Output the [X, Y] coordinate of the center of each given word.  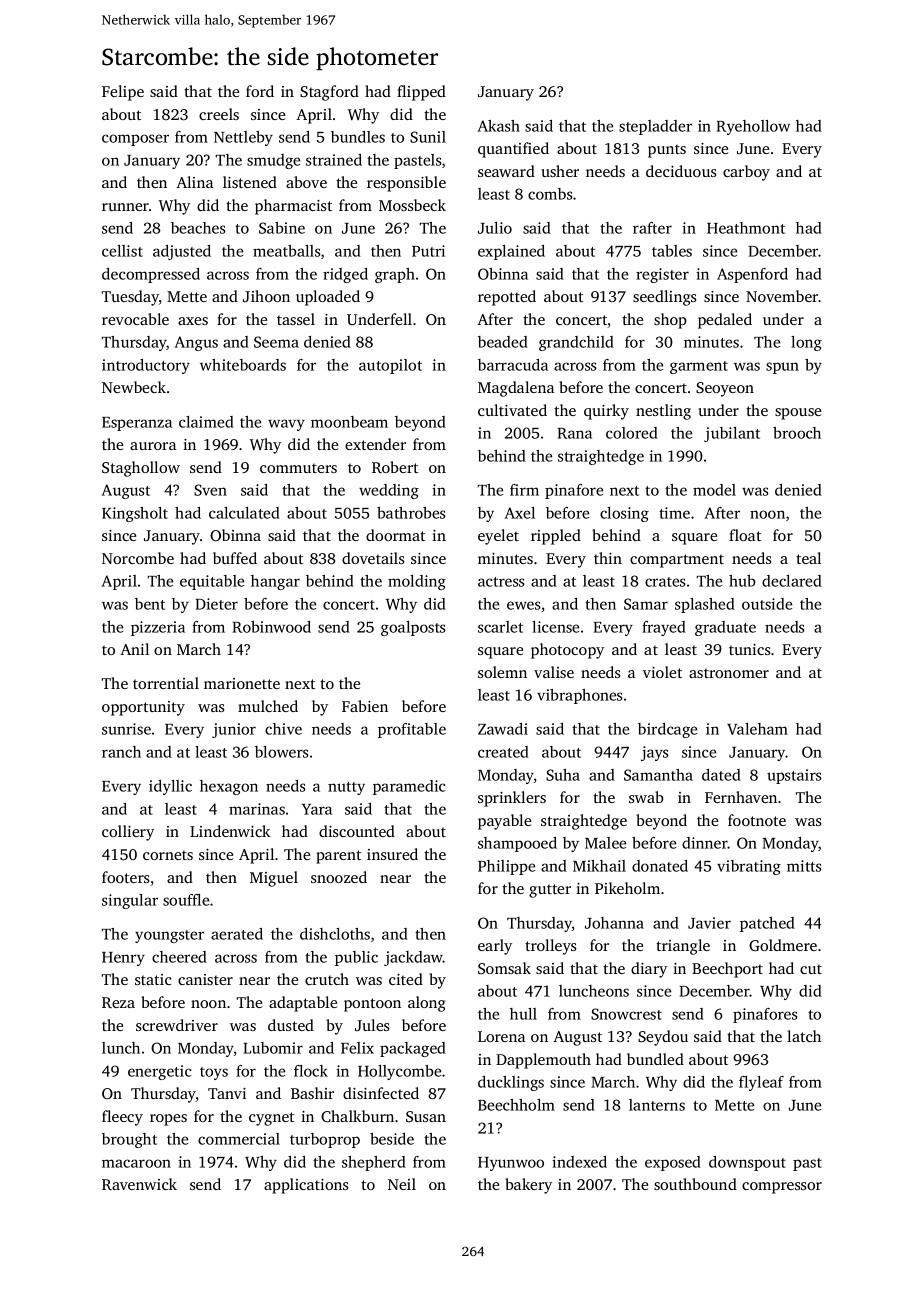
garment [699, 367]
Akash [499, 126]
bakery [528, 1186]
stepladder [655, 127]
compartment [677, 561]
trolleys [551, 947]
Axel [520, 513]
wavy [286, 425]
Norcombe [138, 558]
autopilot [390, 366]
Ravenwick [139, 1184]
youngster [169, 936]
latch [804, 1036]
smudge [273, 161]
